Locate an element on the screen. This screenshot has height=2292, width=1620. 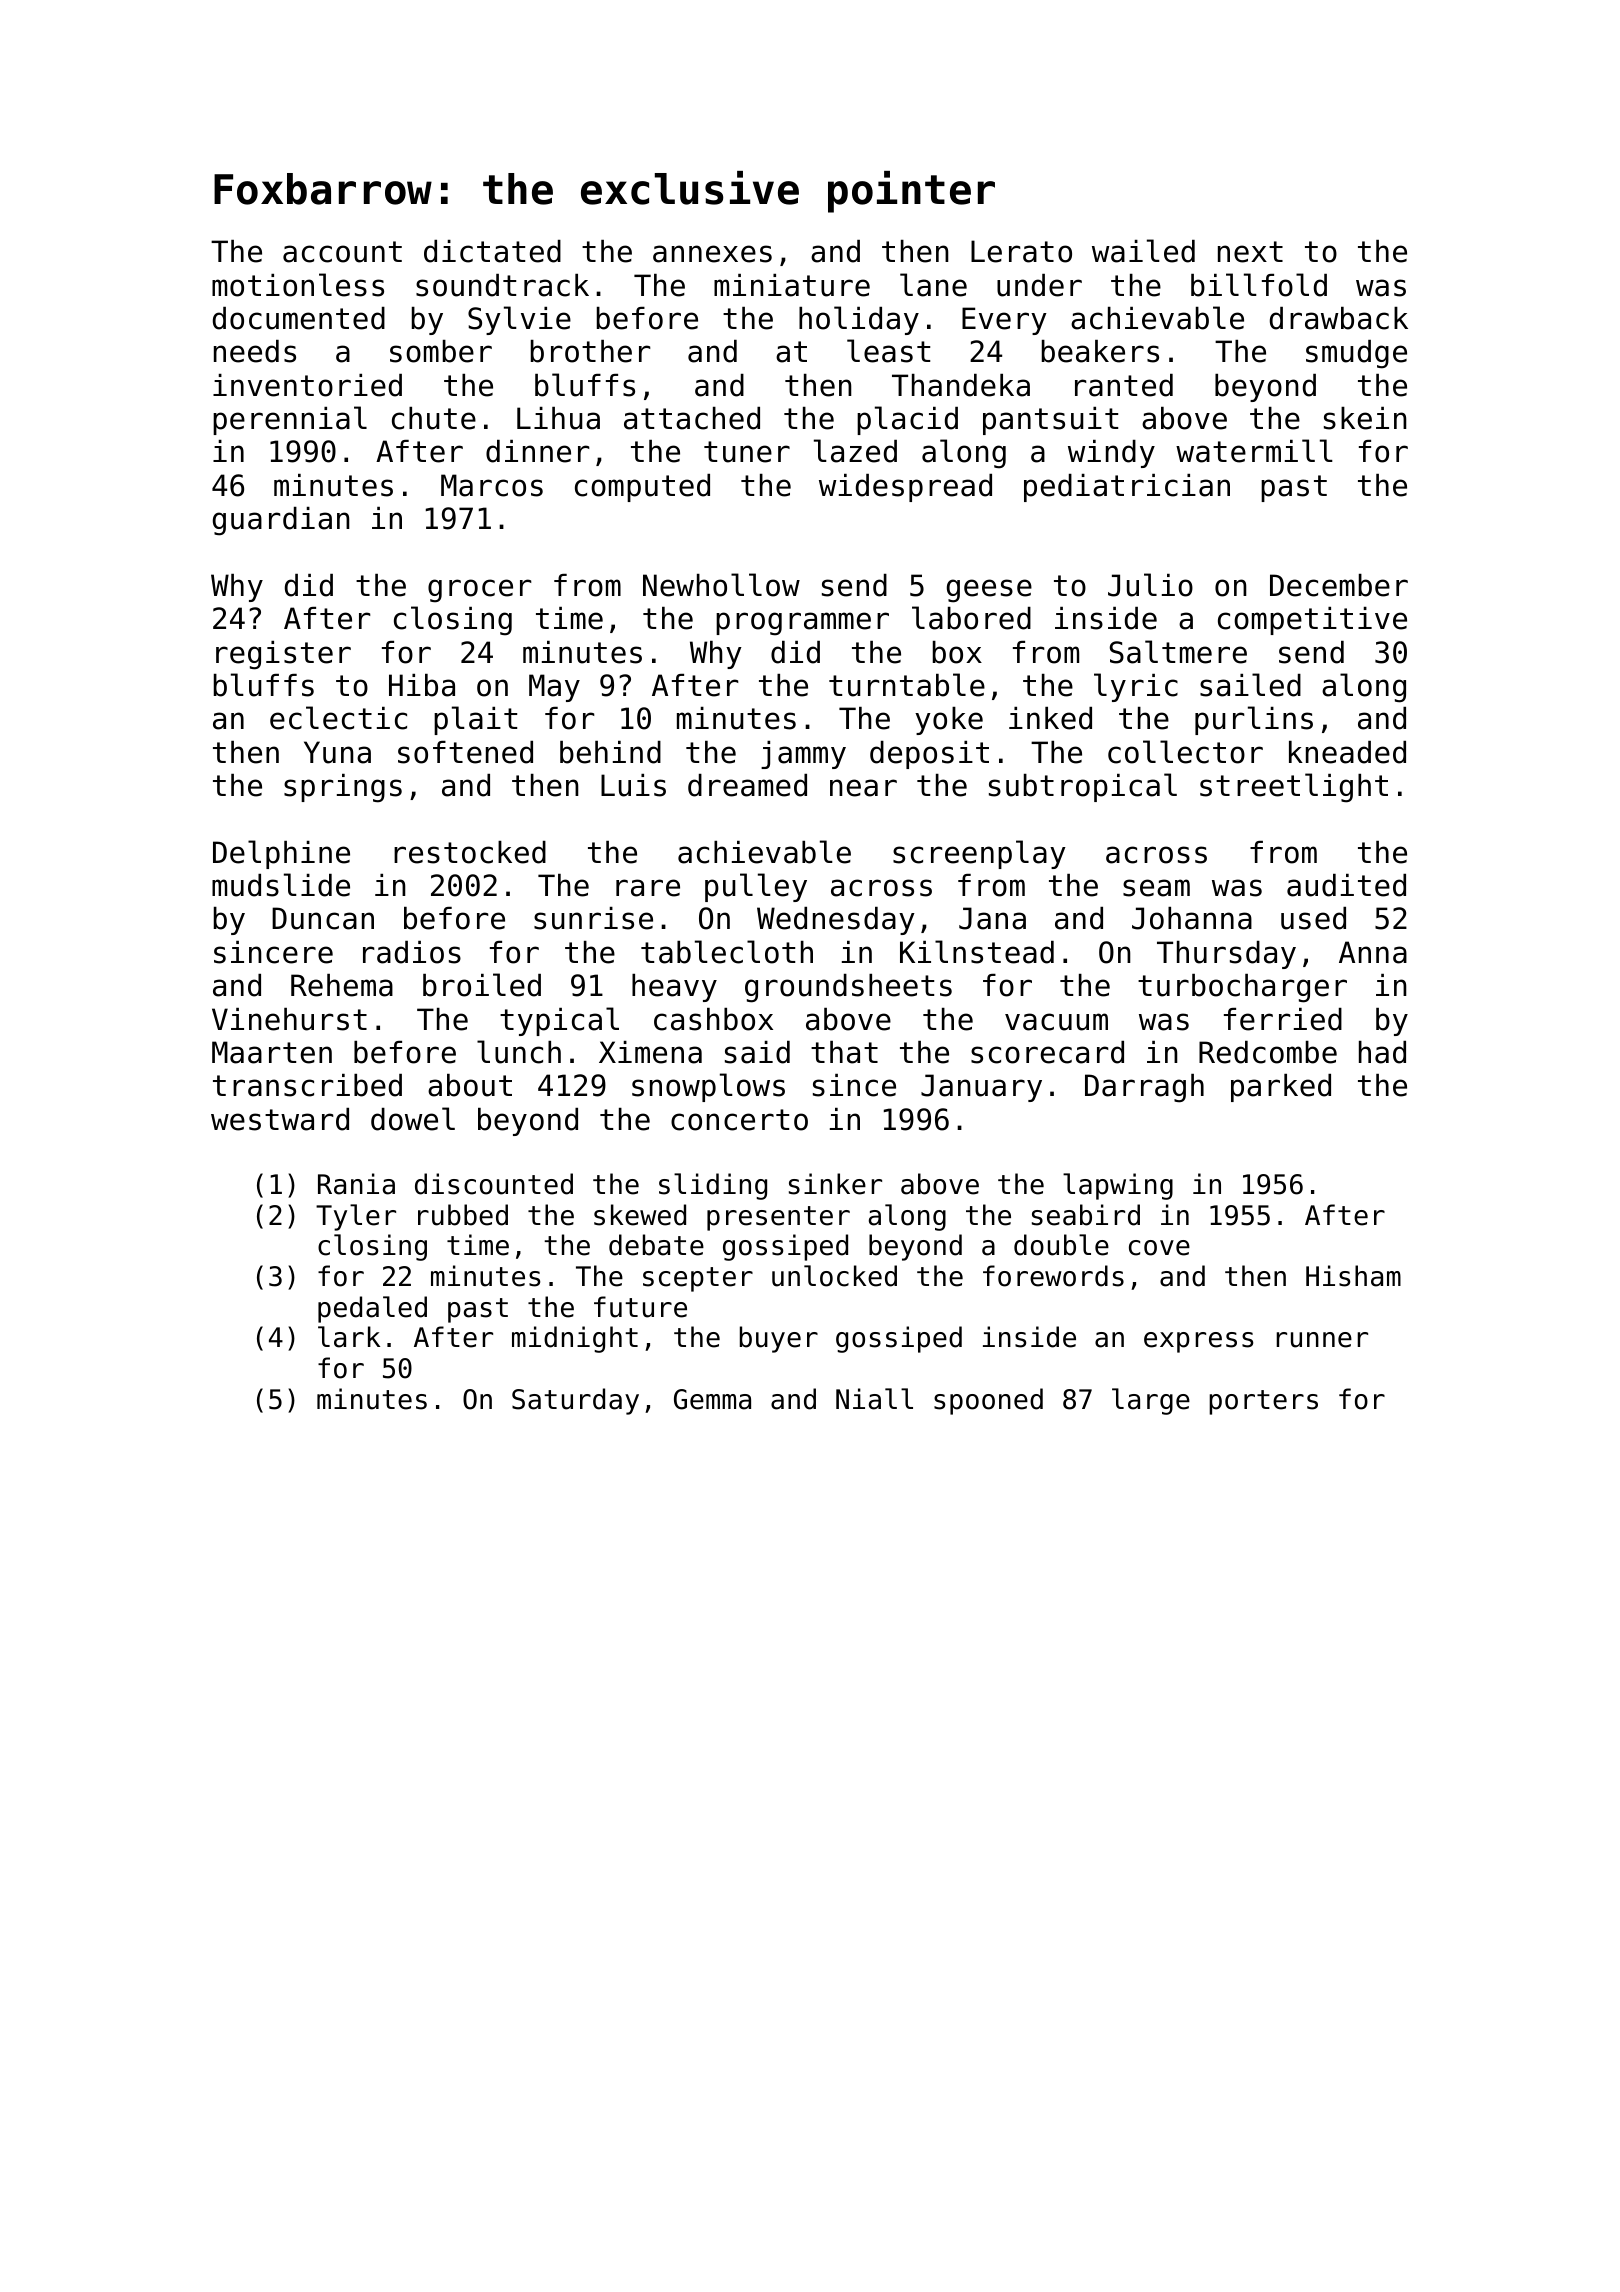
wailed is located at coordinates (1143, 251).
